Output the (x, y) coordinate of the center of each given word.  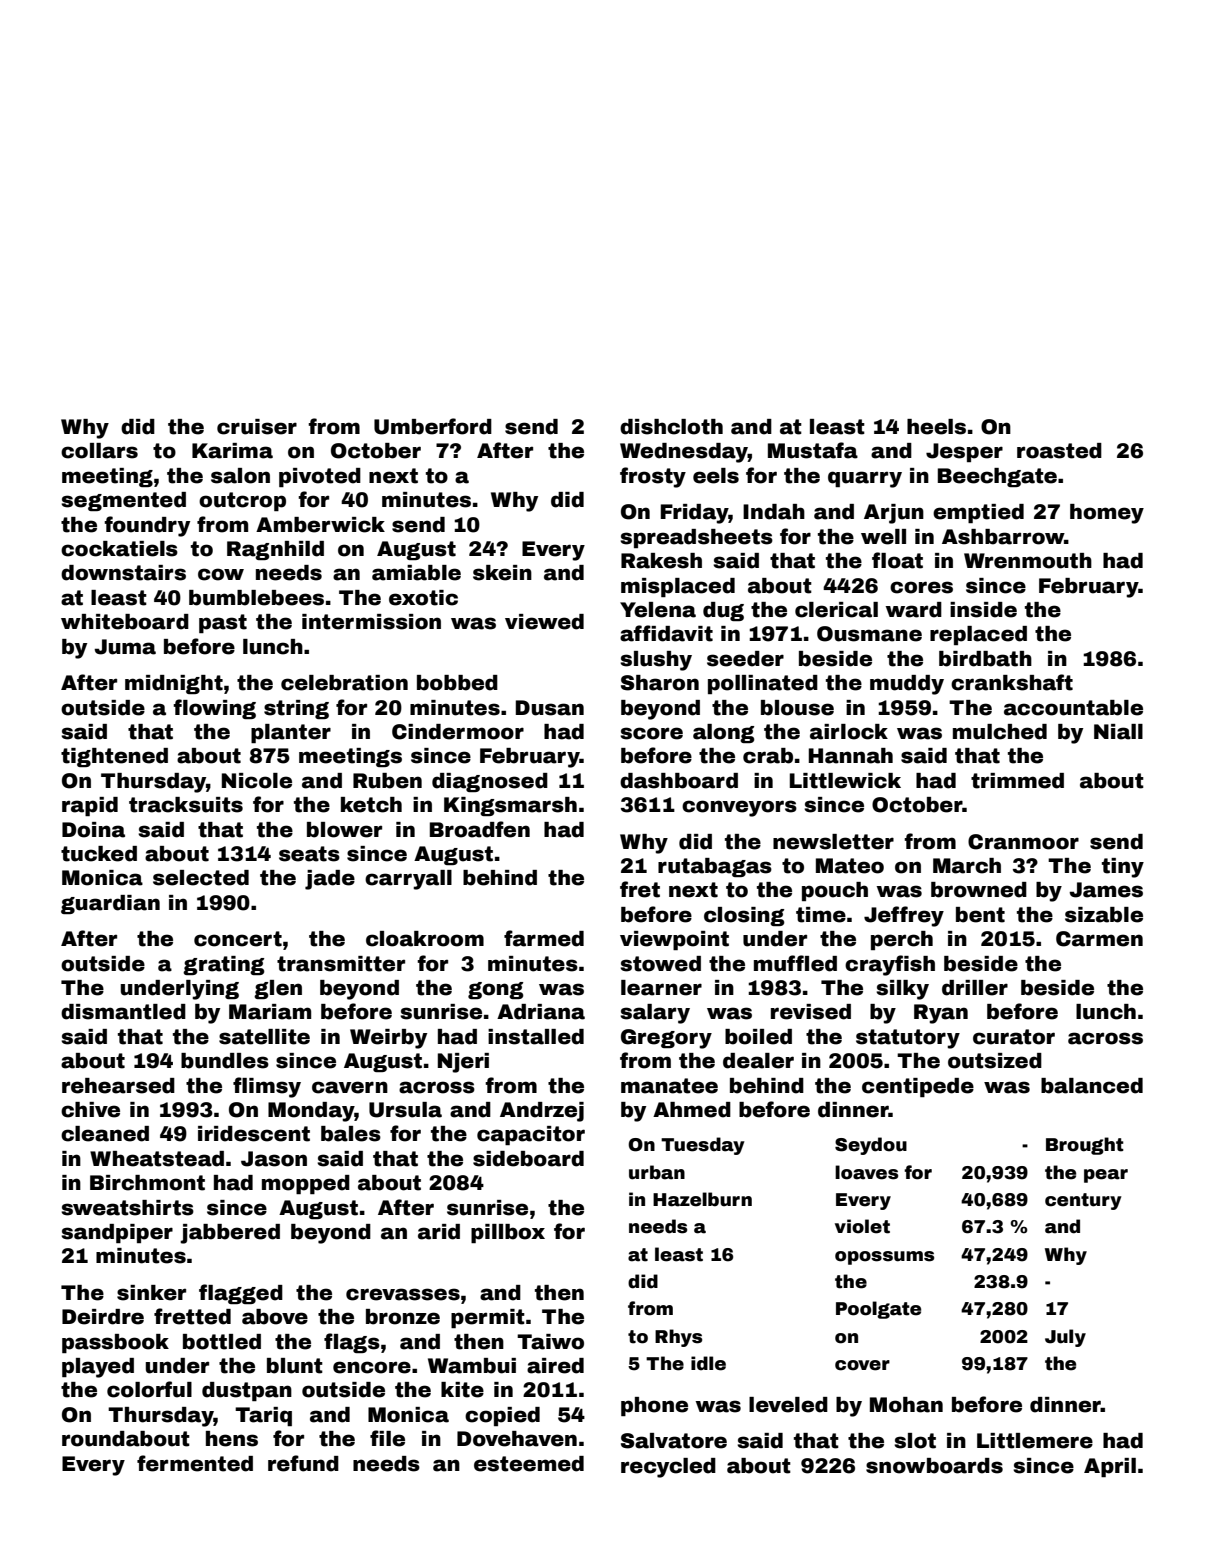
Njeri (463, 1063)
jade (330, 880)
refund (303, 1463)
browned (979, 890)
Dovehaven (517, 1439)
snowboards (934, 1466)
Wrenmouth (1028, 561)
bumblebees (256, 598)
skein (502, 573)
